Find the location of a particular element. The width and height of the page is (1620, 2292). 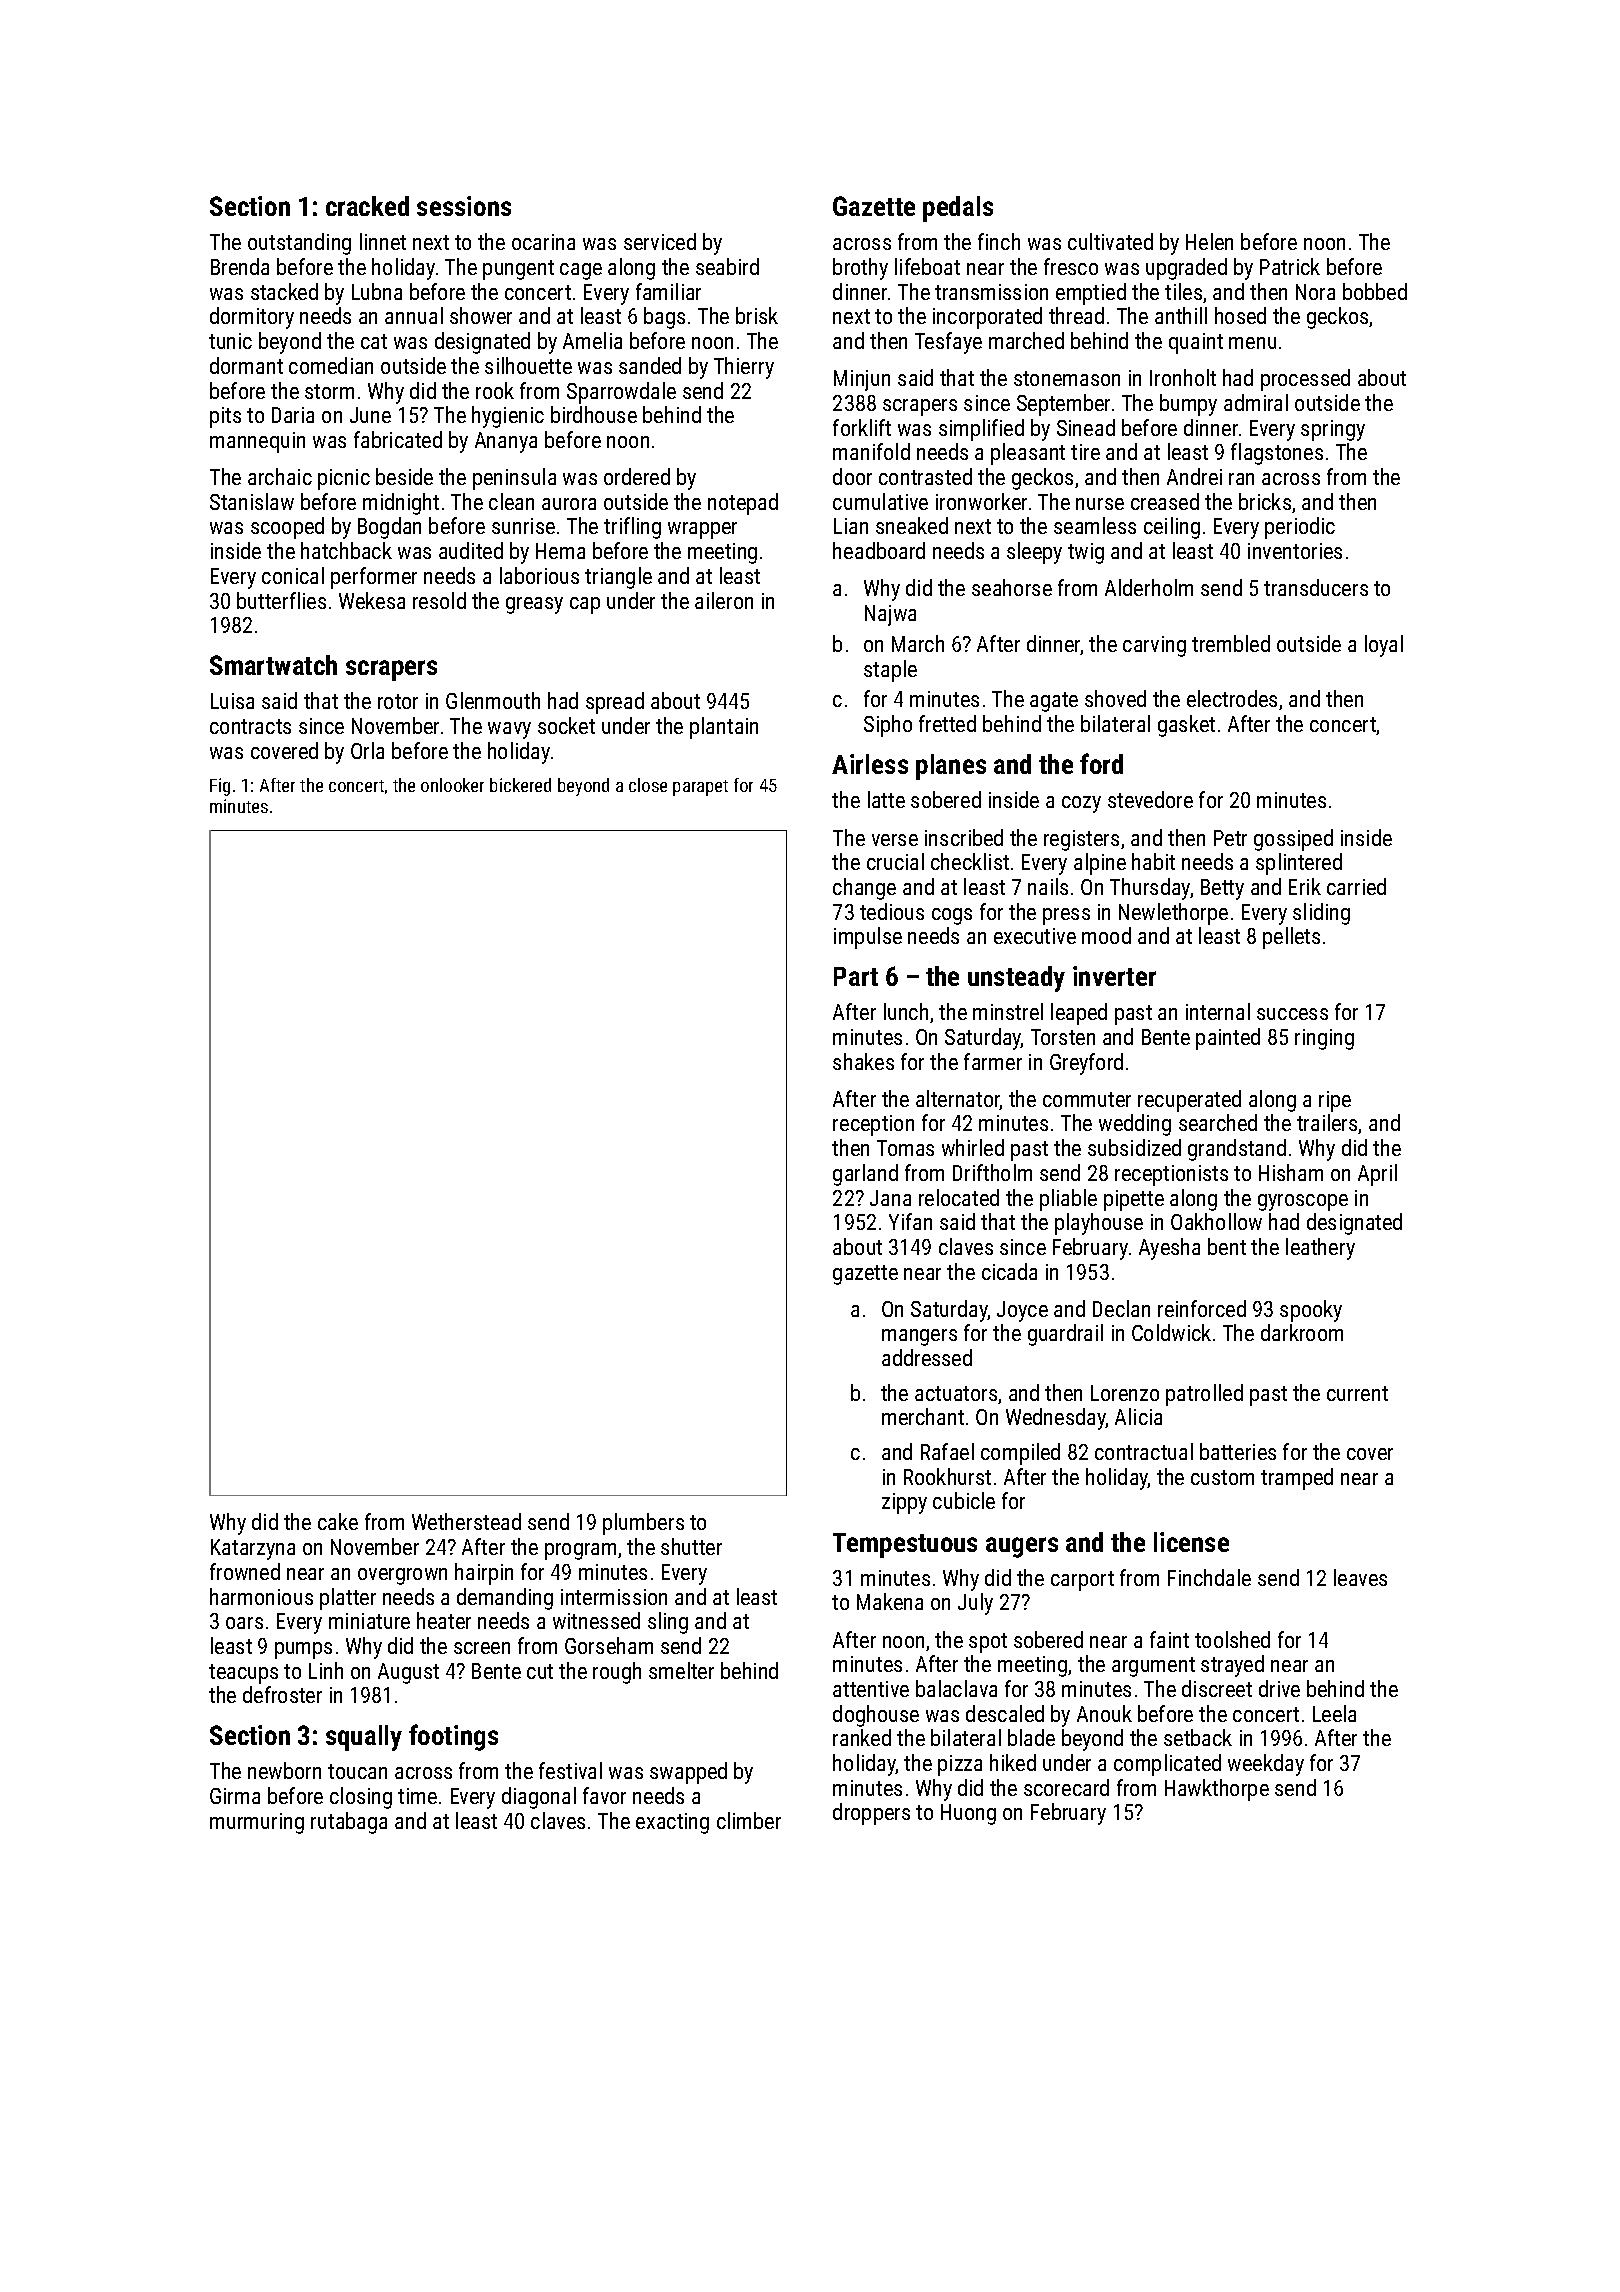

Declan is located at coordinates (1121, 1308).
